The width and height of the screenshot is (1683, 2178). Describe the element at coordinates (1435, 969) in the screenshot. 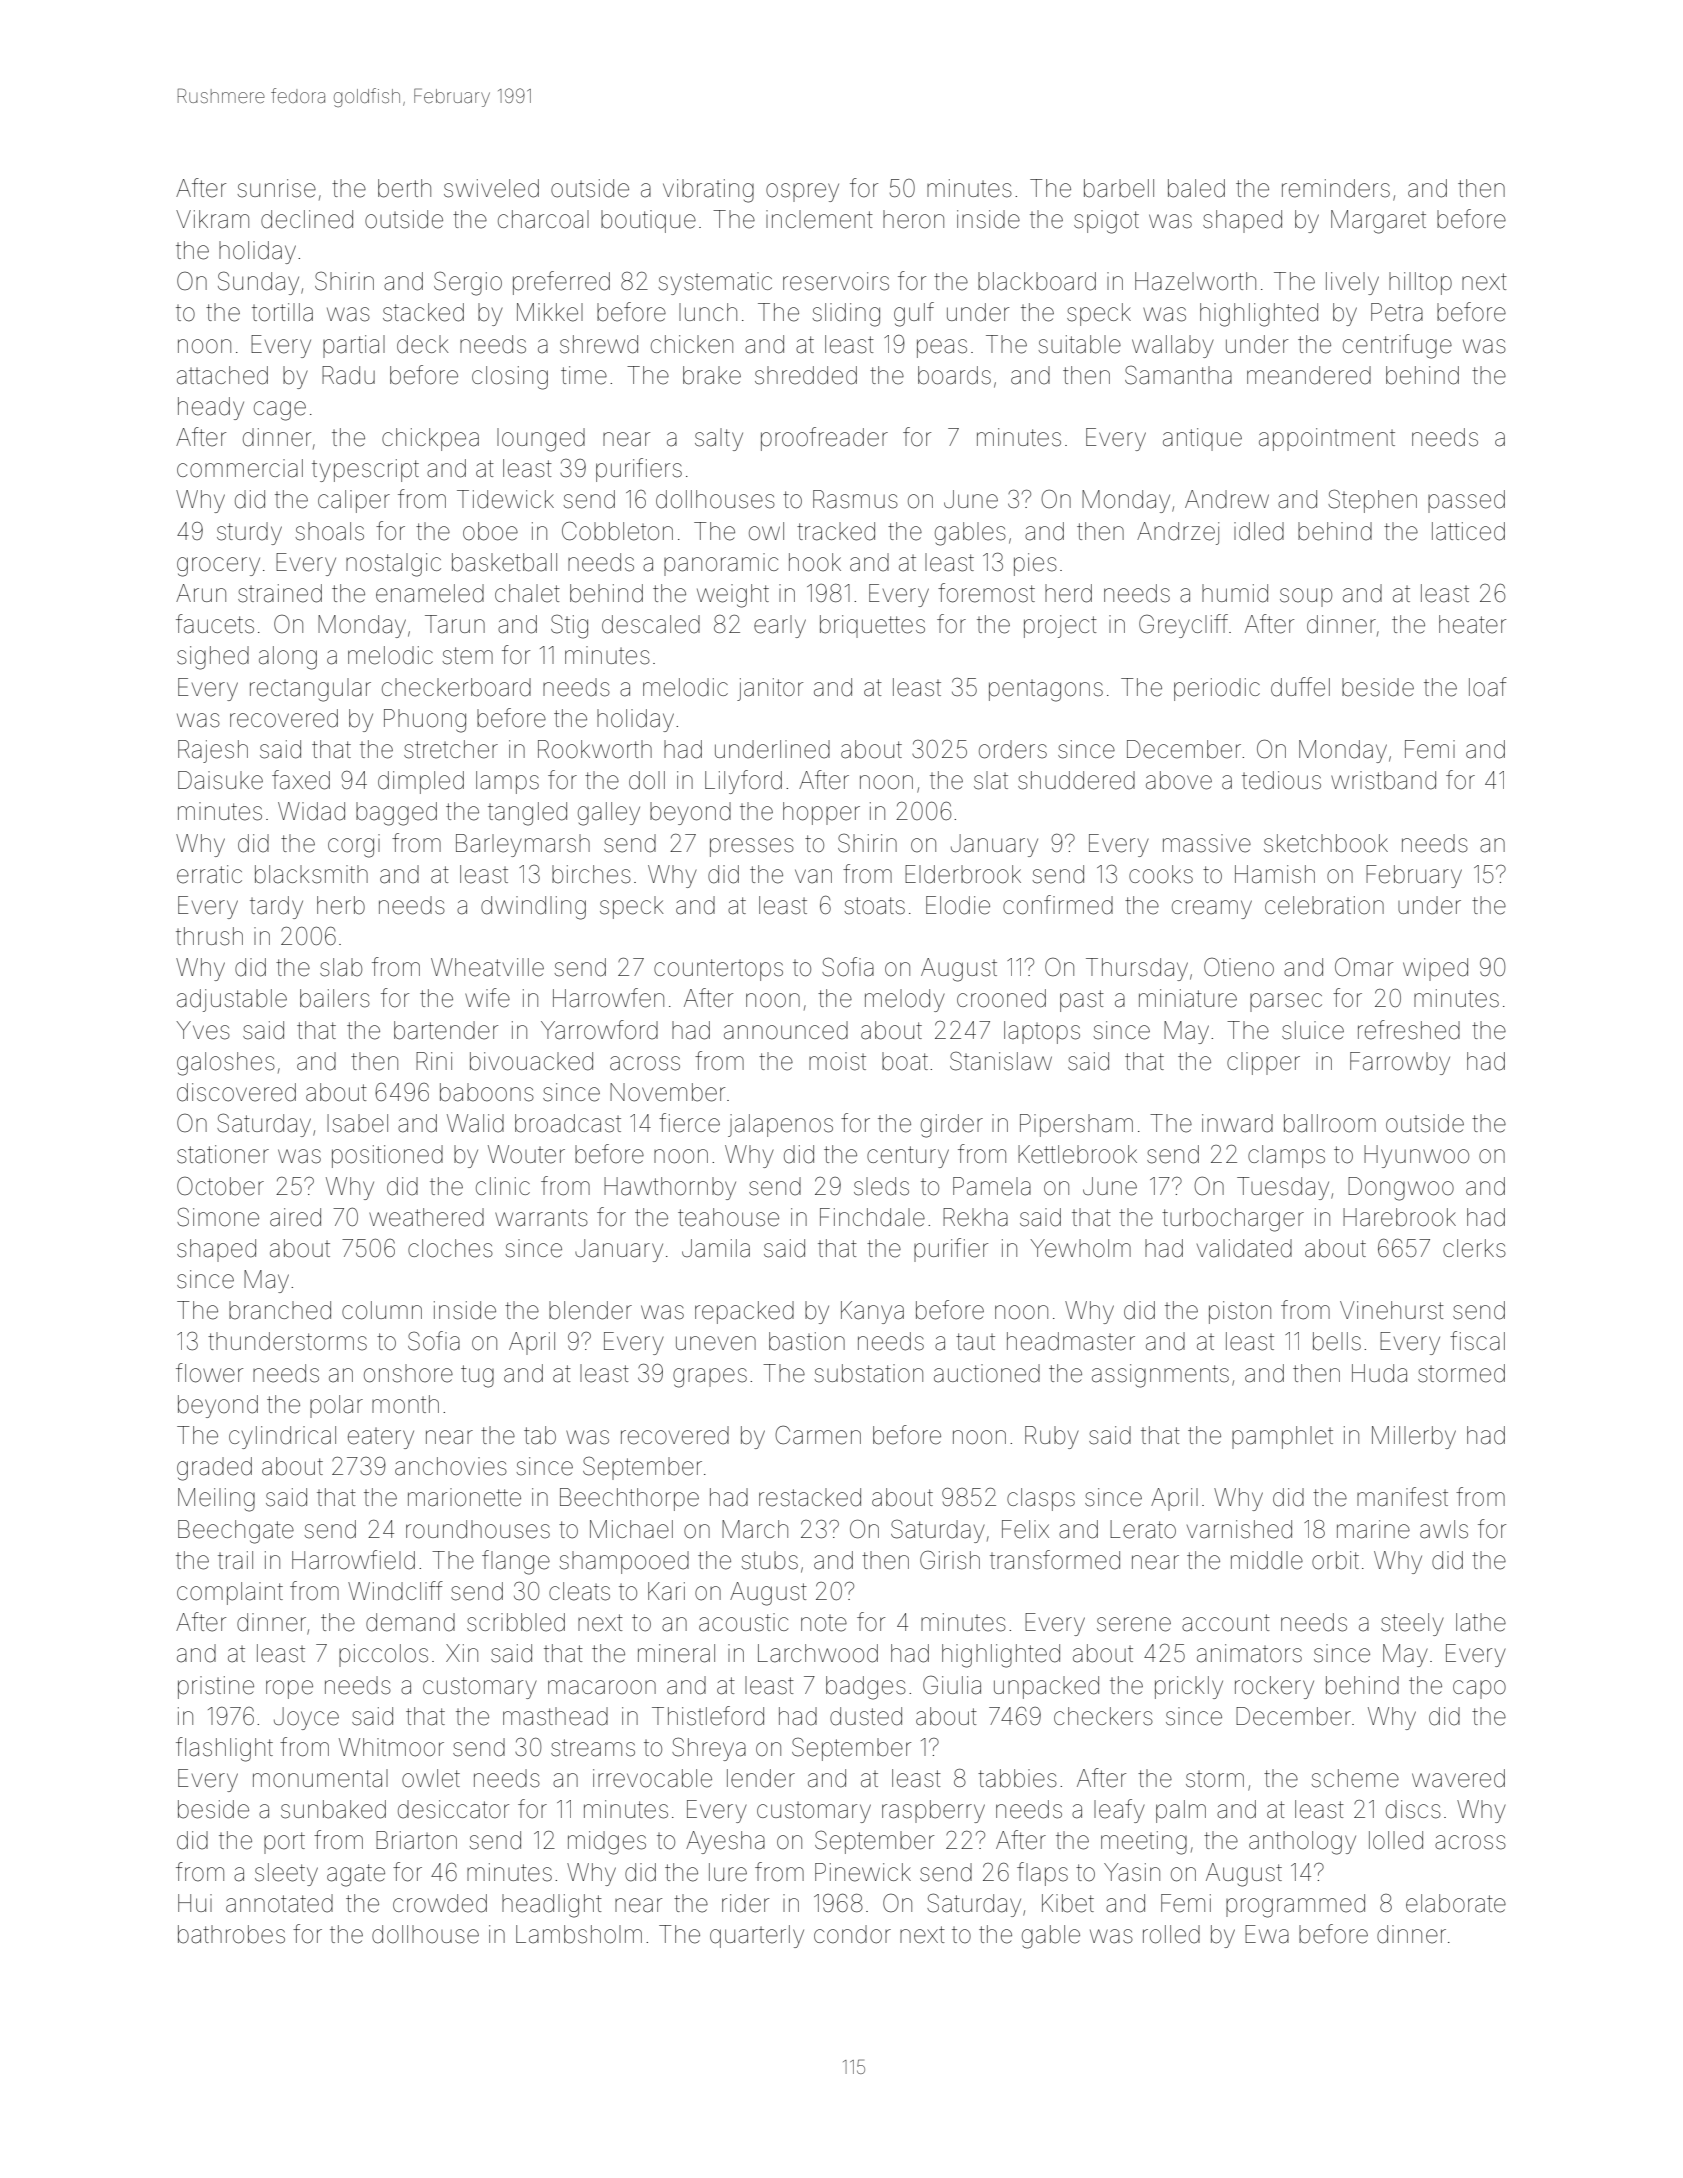

I see `wiped` at that location.
